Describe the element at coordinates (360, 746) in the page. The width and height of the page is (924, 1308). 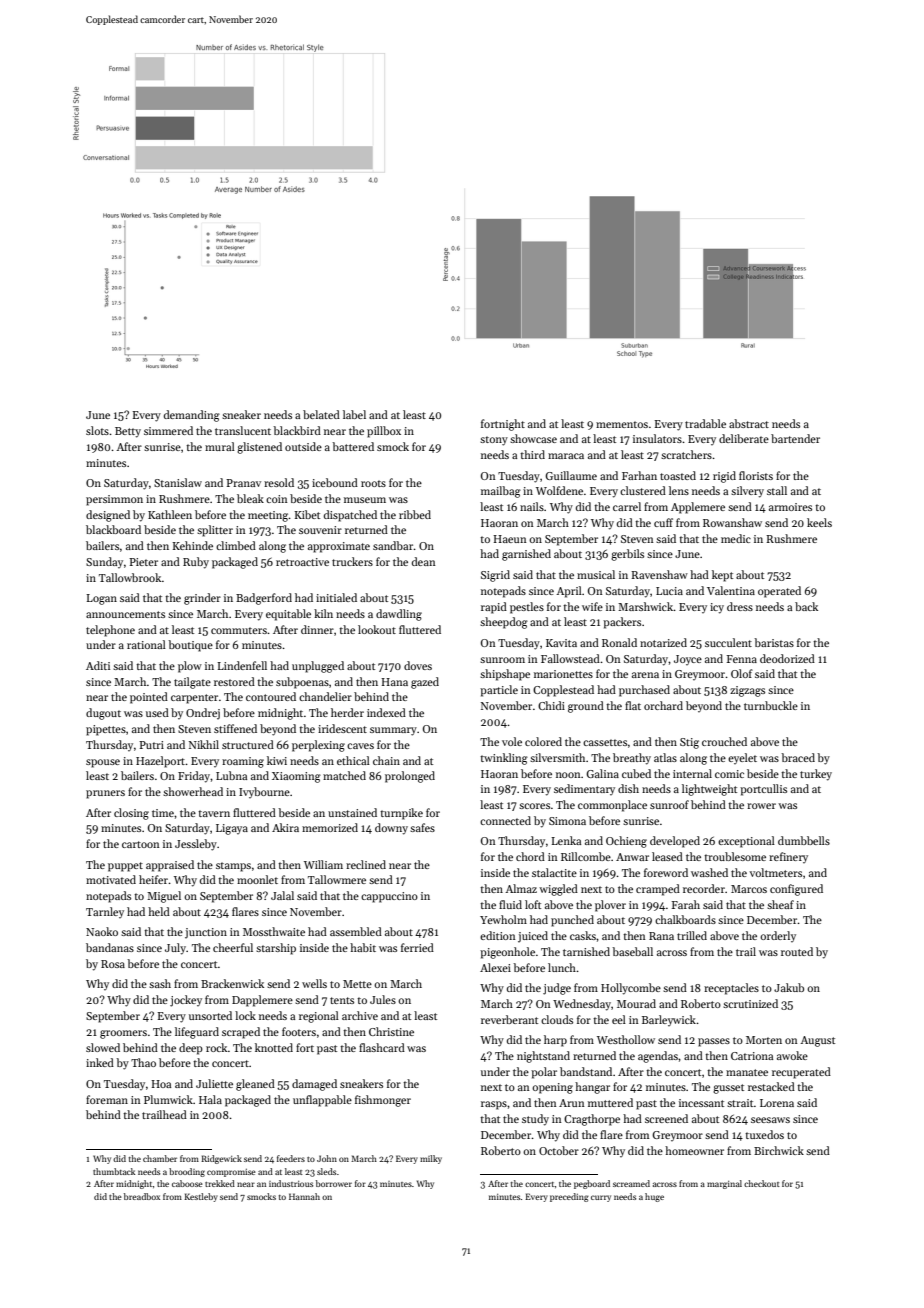
I see `caves` at that location.
